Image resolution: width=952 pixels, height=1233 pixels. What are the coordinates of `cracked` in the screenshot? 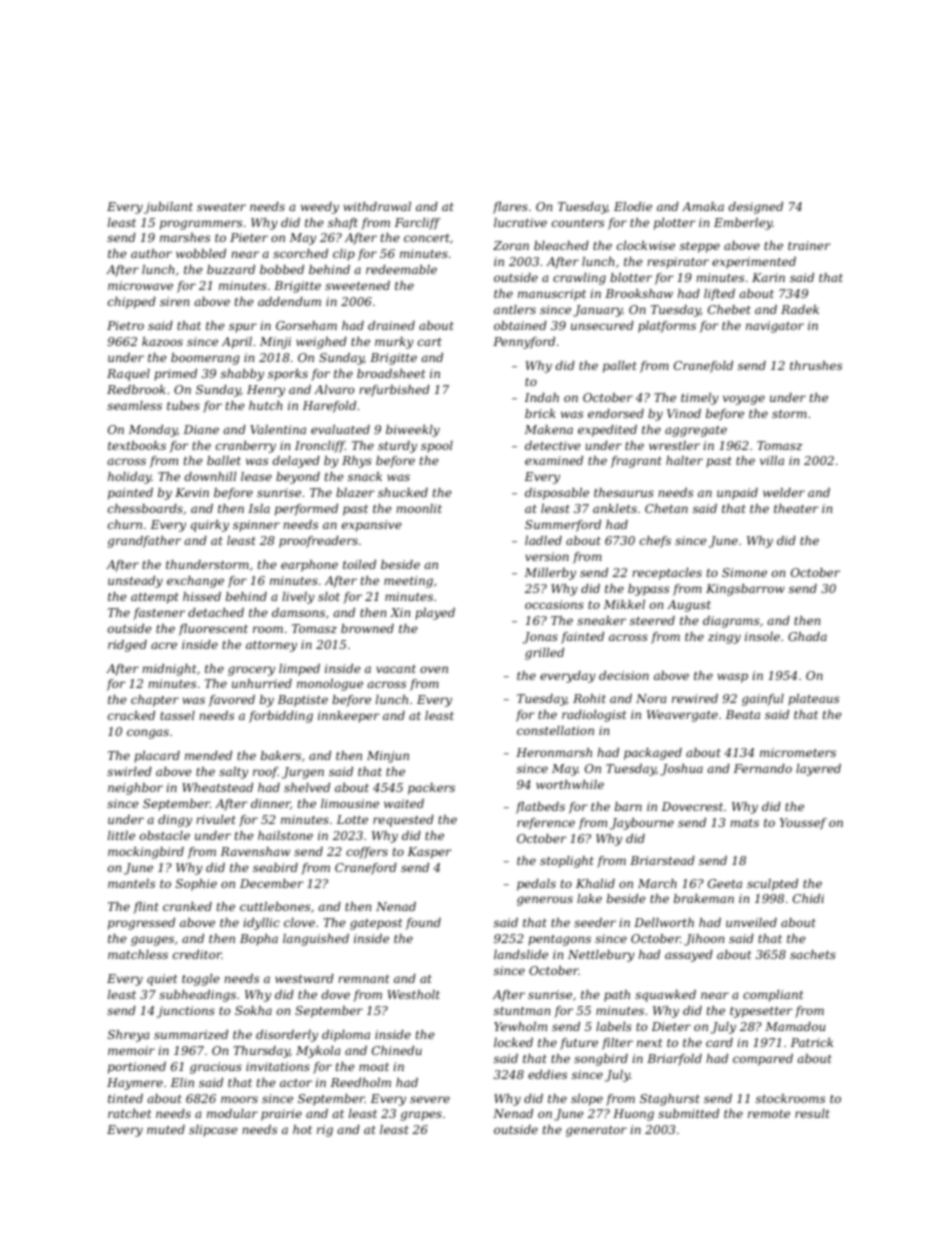 It's located at (131, 715).
